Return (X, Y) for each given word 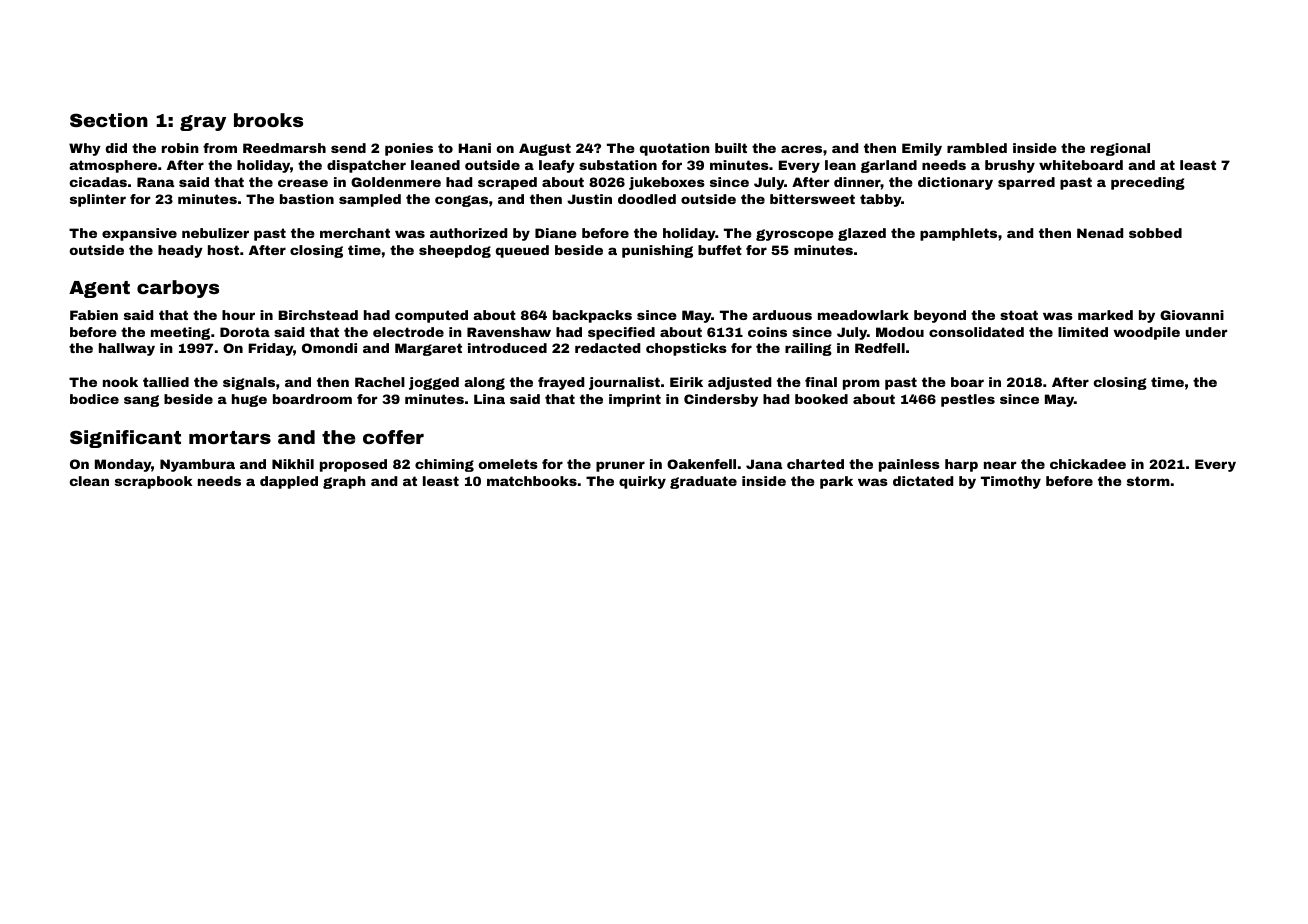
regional (1120, 149)
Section (109, 120)
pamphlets (958, 234)
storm (1148, 481)
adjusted (739, 383)
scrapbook (153, 482)
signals (249, 383)
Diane (556, 233)
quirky (642, 482)
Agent (99, 289)
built (731, 148)
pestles (968, 400)
